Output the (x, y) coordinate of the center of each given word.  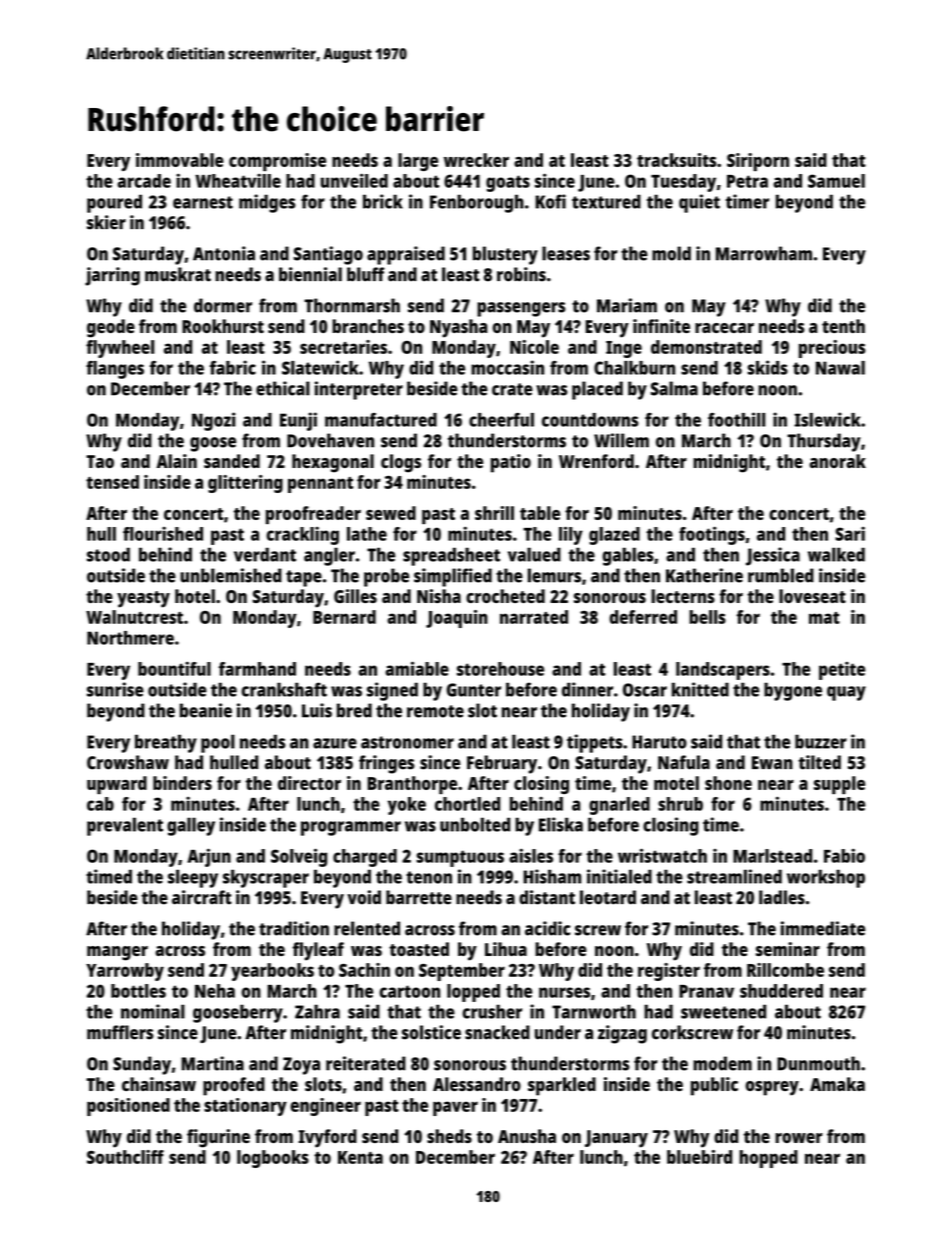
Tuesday (683, 183)
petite (842, 671)
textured (606, 201)
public (714, 1086)
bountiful (174, 668)
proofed (234, 1086)
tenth (843, 326)
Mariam (627, 305)
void (364, 897)
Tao (100, 461)
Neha (215, 991)
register (669, 972)
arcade (144, 181)
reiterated (366, 1063)
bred (354, 710)
